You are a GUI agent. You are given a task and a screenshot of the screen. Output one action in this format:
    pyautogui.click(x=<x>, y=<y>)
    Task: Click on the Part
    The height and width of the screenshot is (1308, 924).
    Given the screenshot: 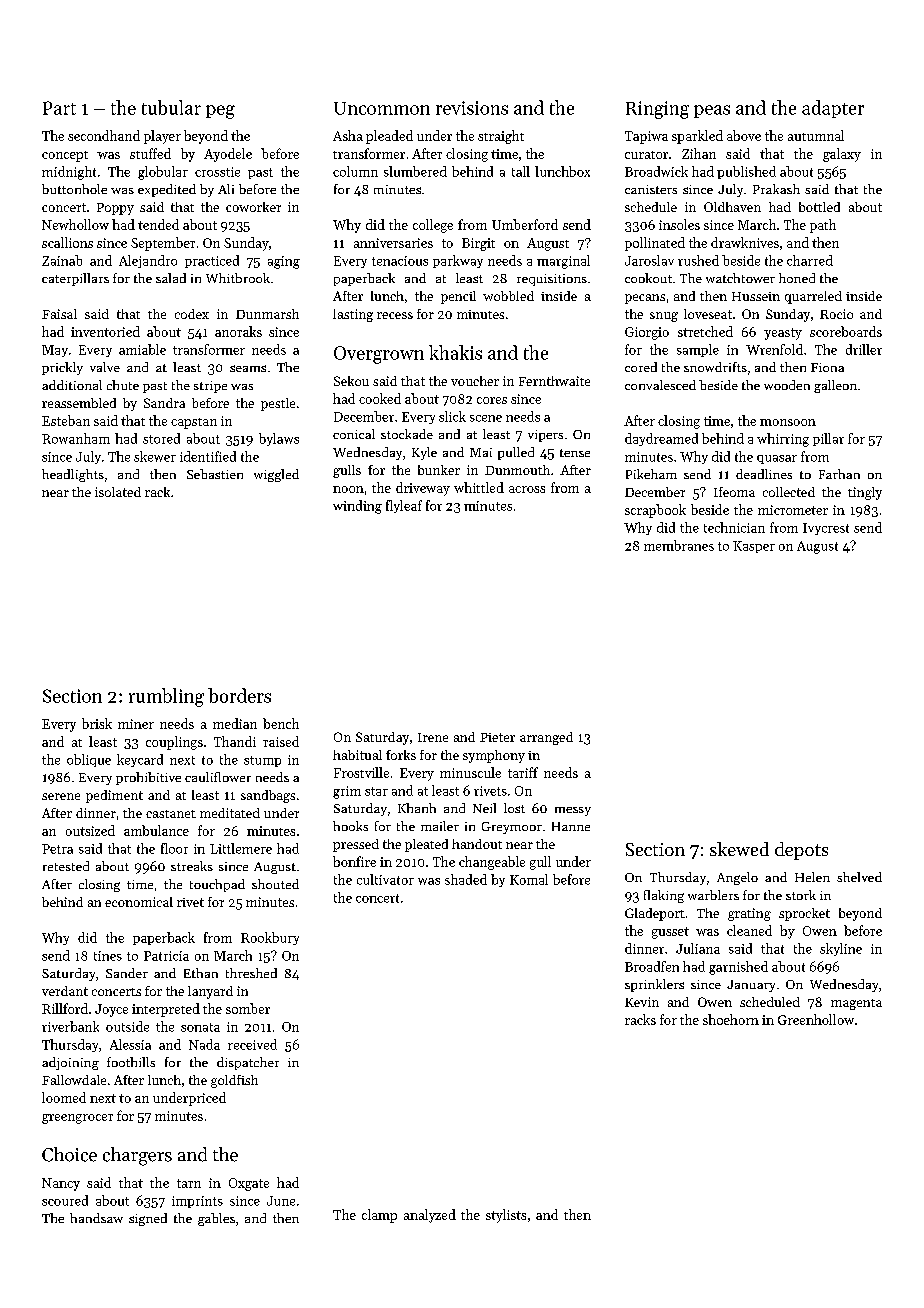 What is the action you would take?
    pyautogui.click(x=59, y=108)
